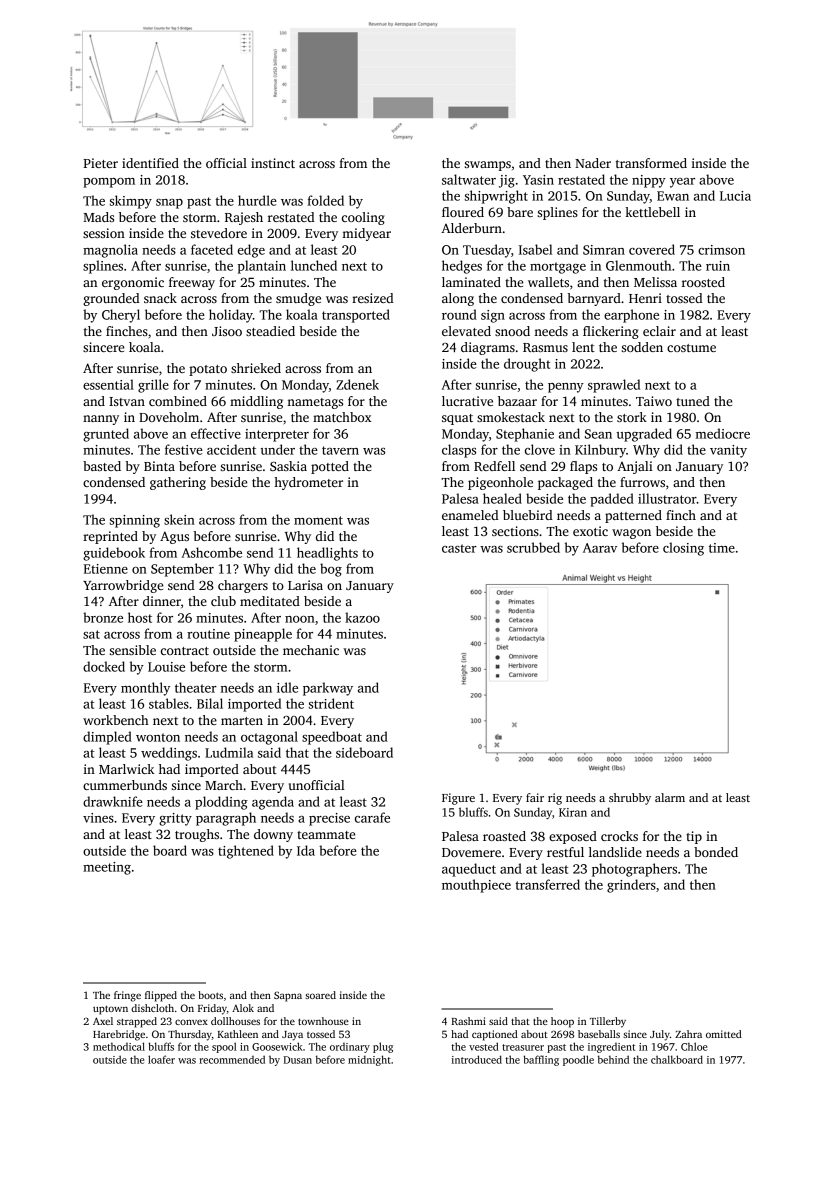 The height and width of the screenshot is (1187, 836). I want to click on speedboat, so click(332, 738).
